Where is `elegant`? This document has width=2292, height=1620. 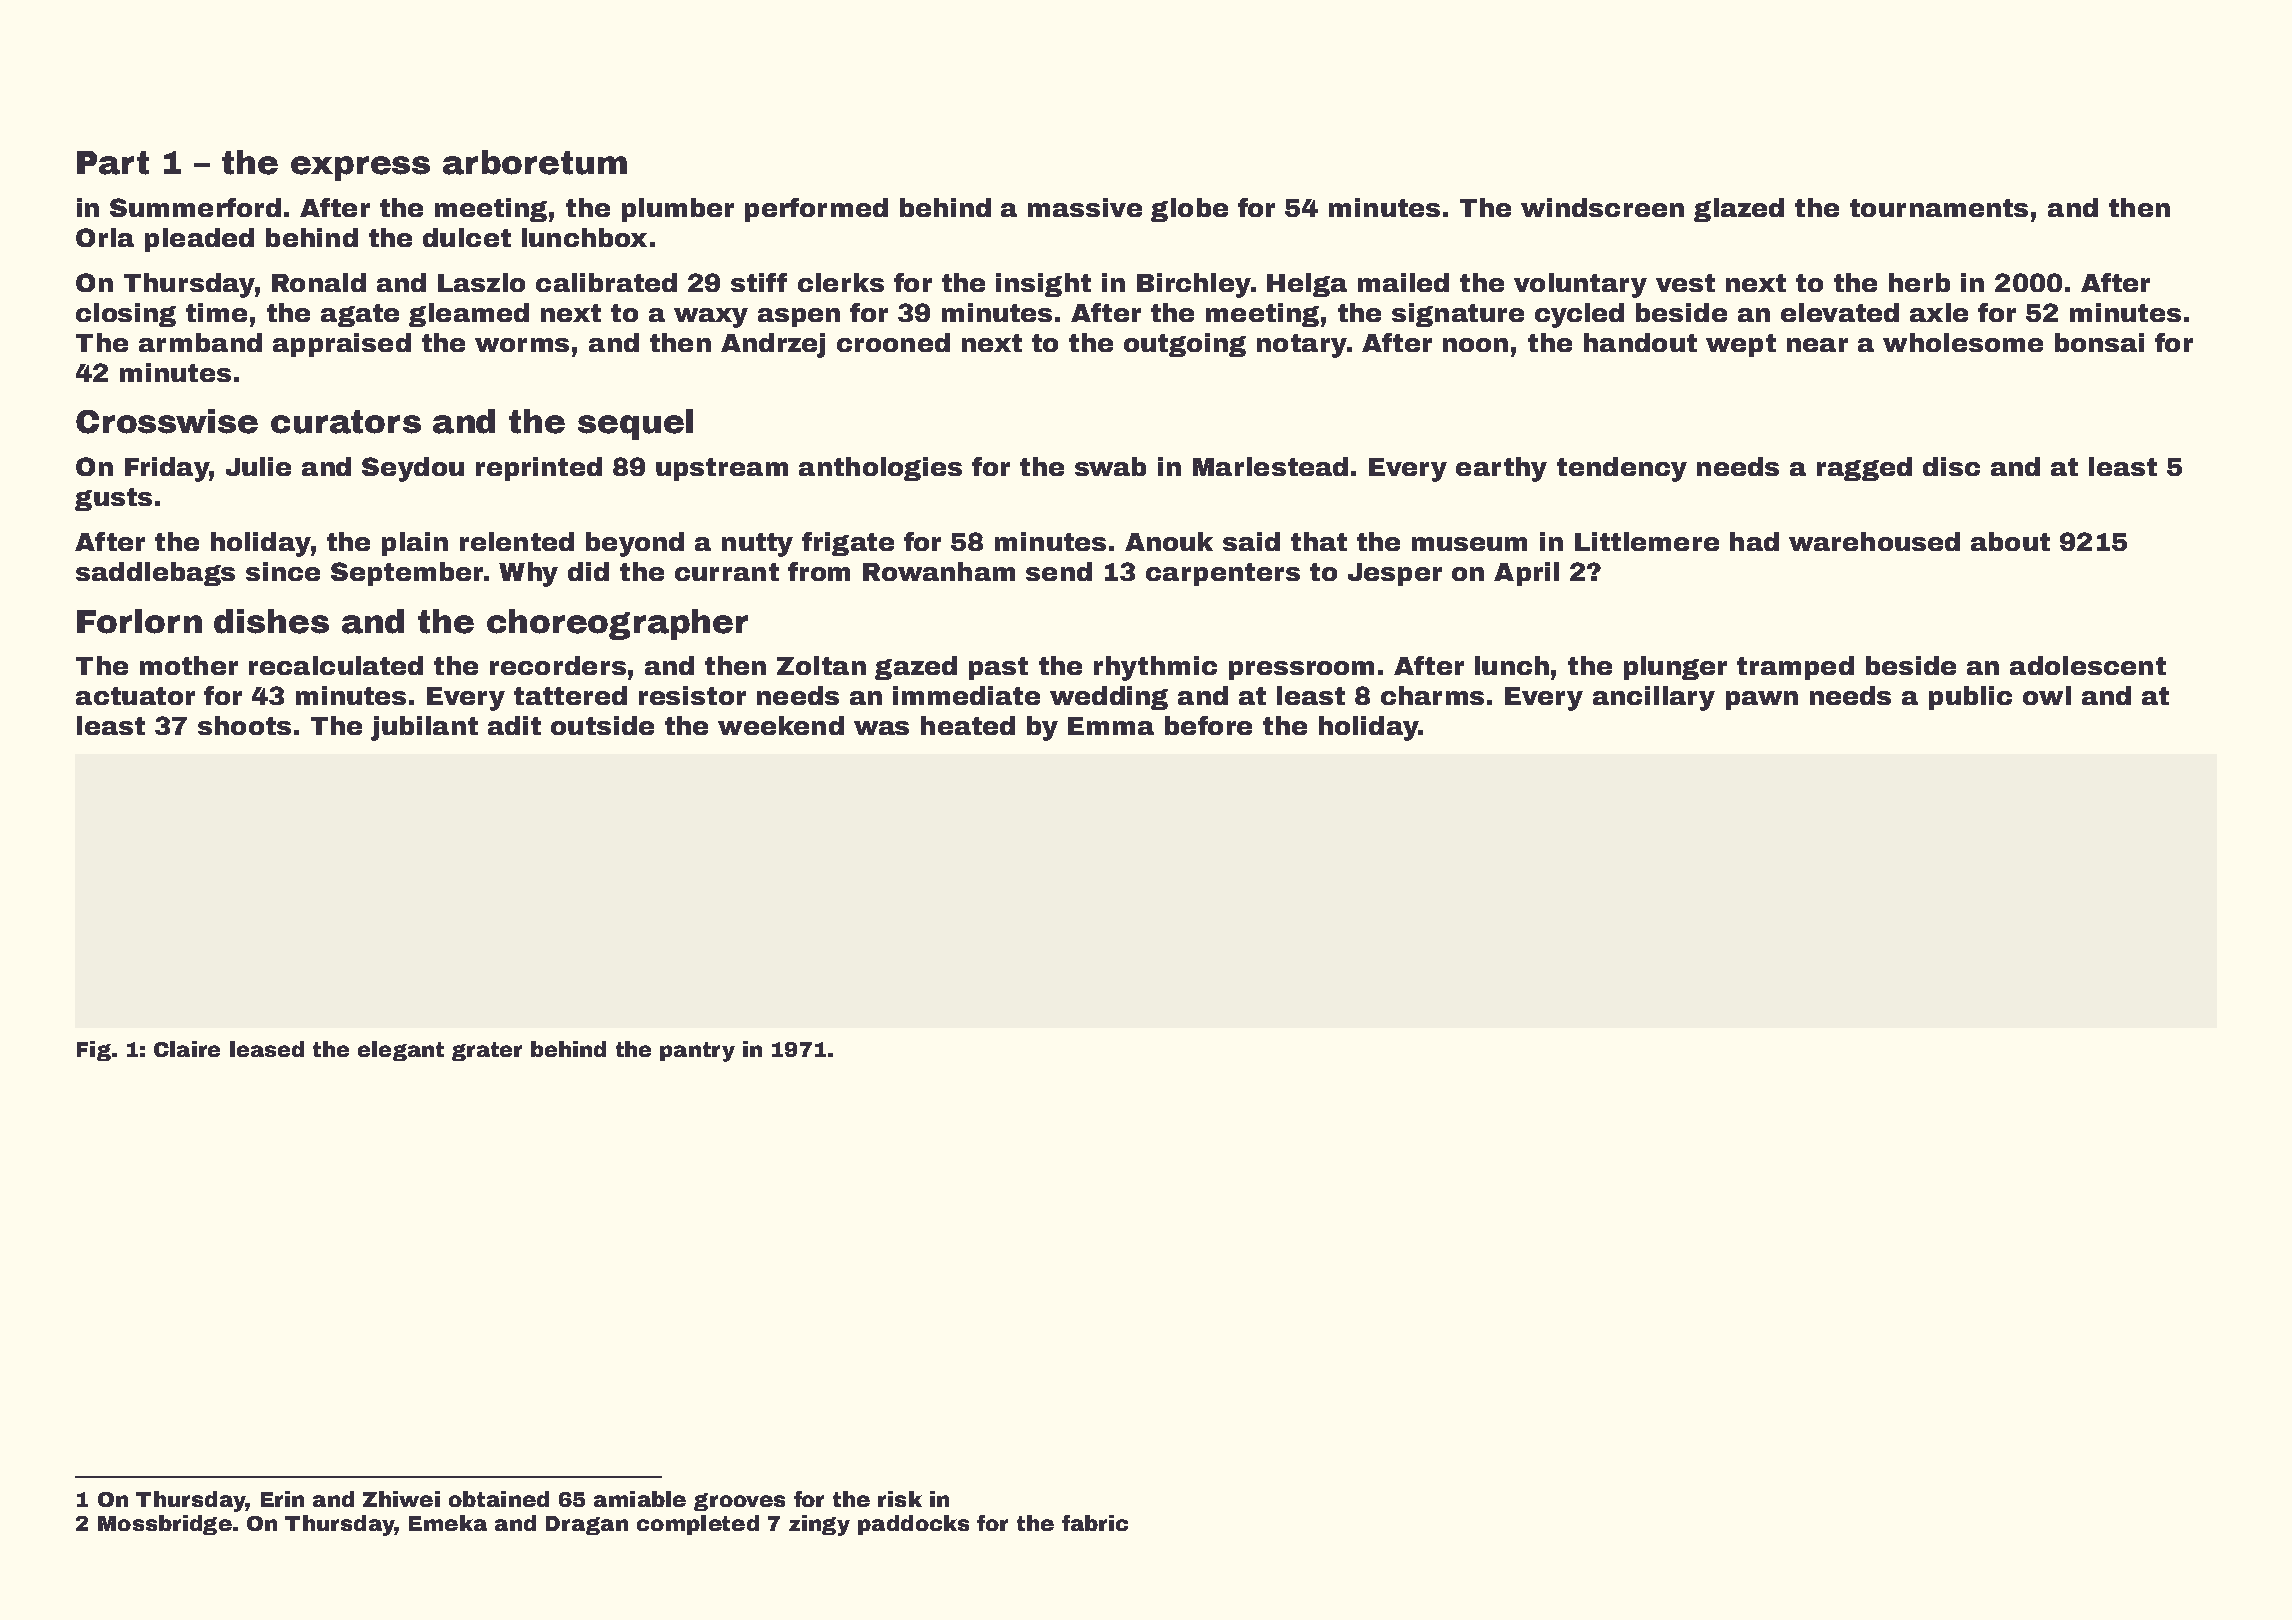
elegant is located at coordinates (401, 1051).
